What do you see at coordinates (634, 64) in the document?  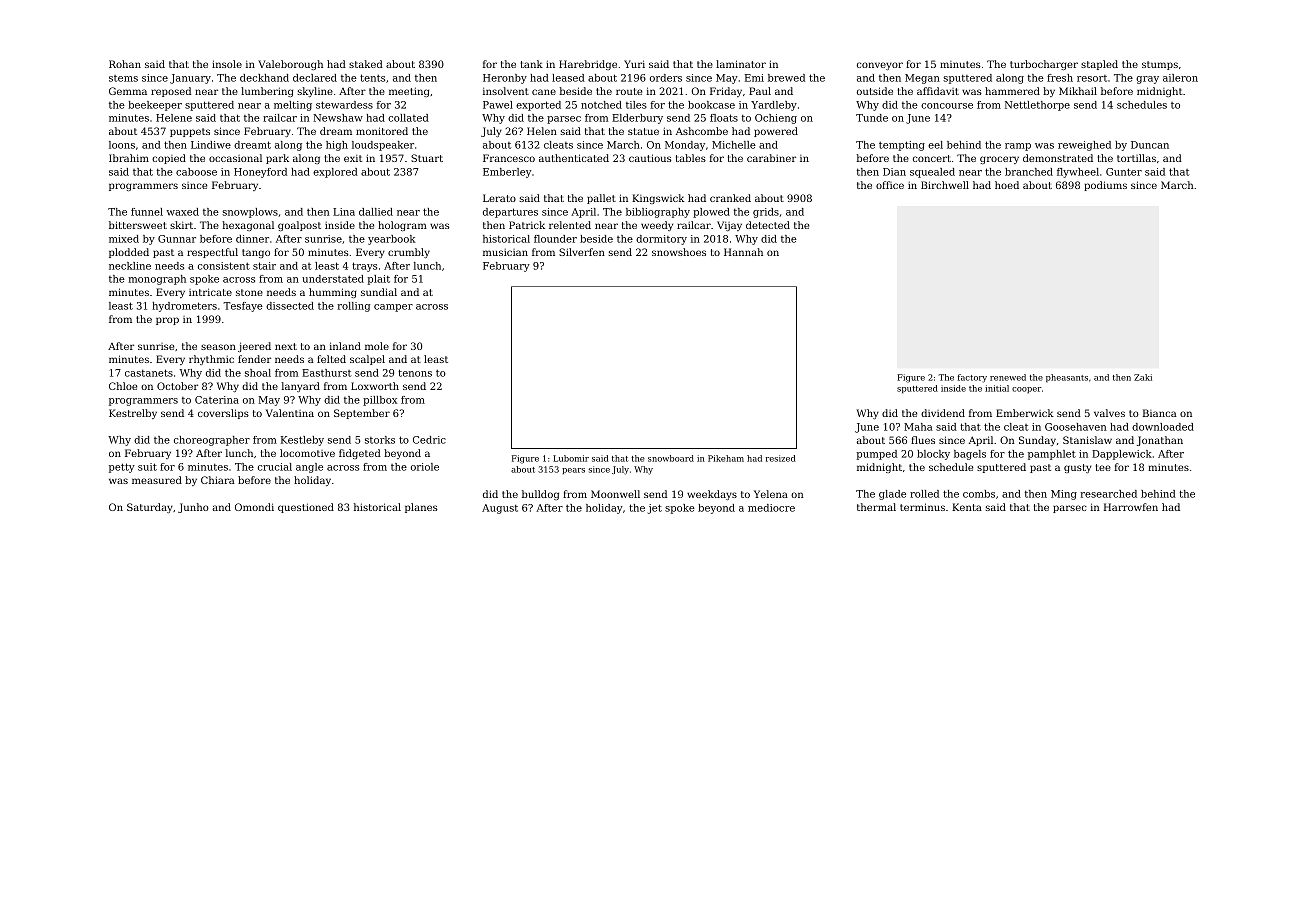 I see `Yuri` at bounding box center [634, 64].
